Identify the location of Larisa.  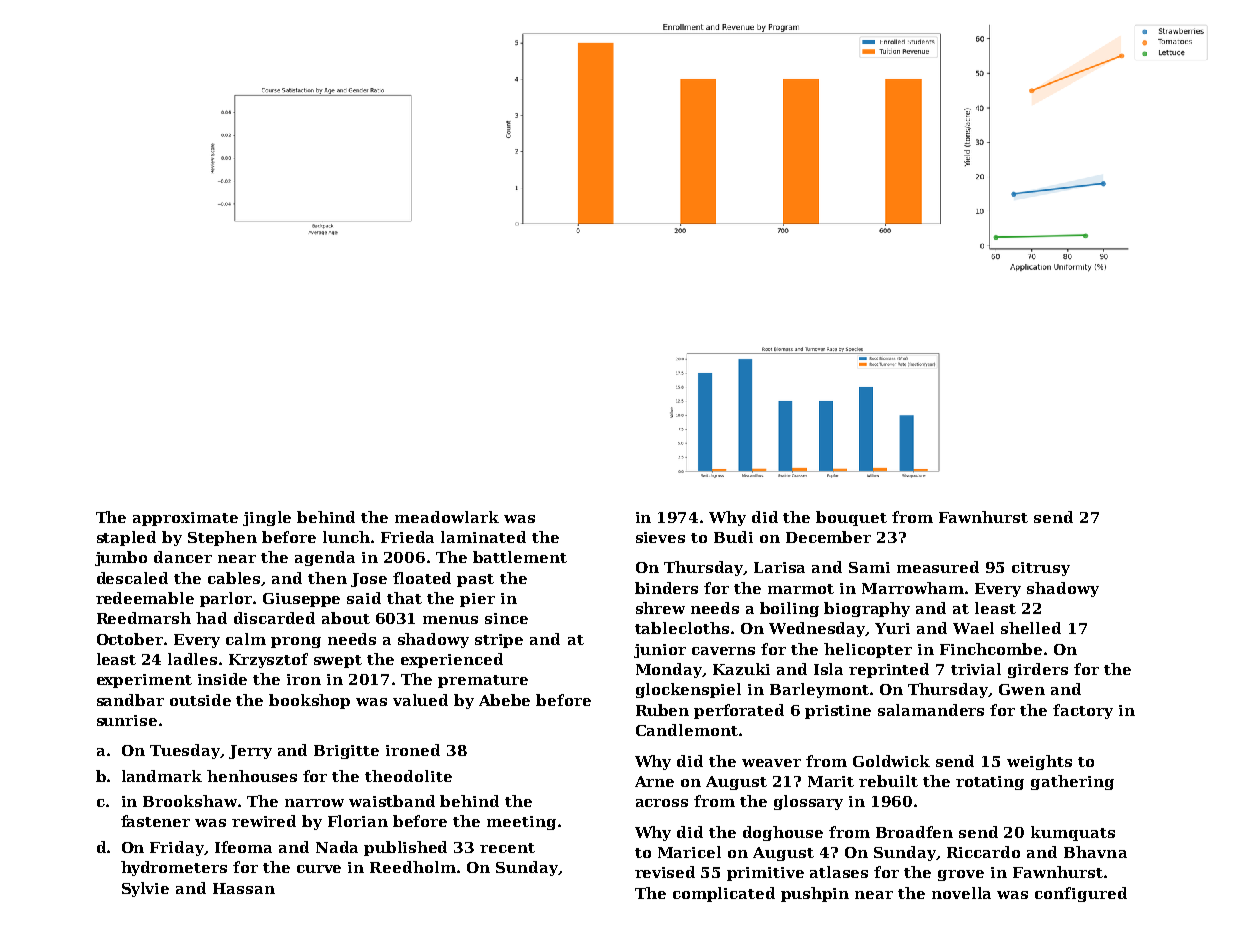
(779, 567).
